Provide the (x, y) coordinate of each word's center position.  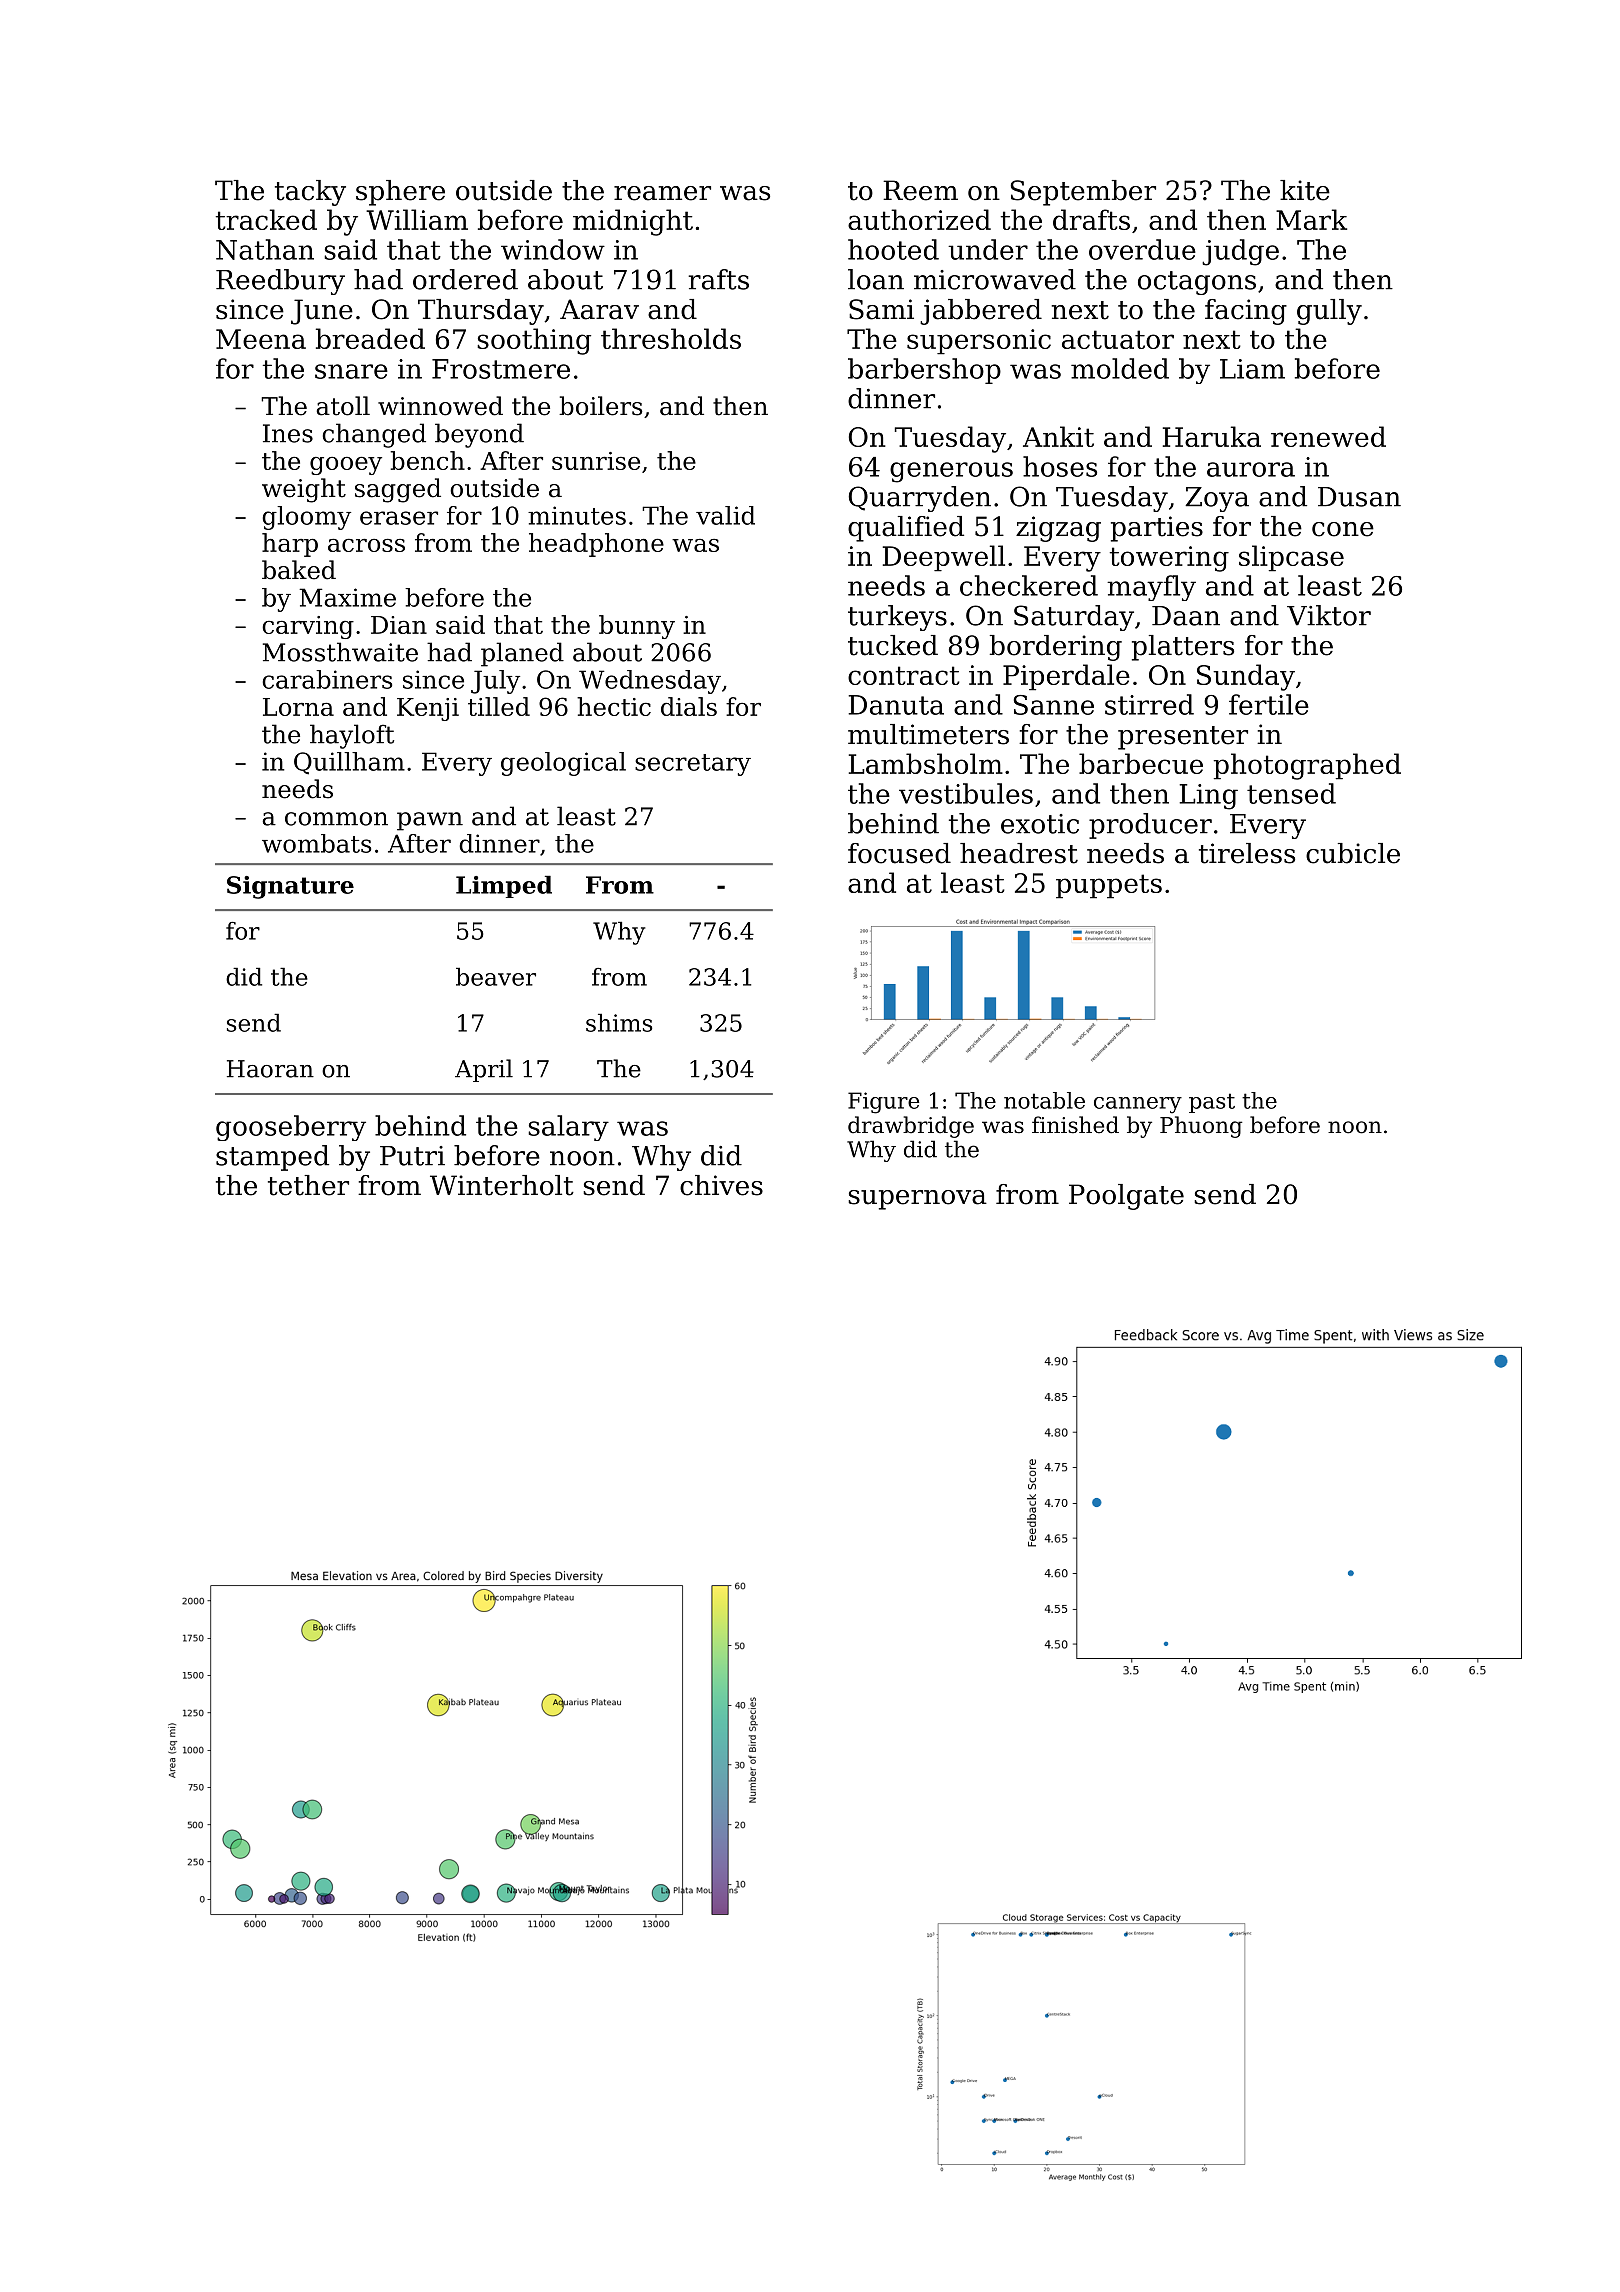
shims (619, 1022)
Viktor (1329, 615)
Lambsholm (926, 763)
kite (1305, 190)
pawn (430, 821)
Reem (920, 190)
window (553, 249)
